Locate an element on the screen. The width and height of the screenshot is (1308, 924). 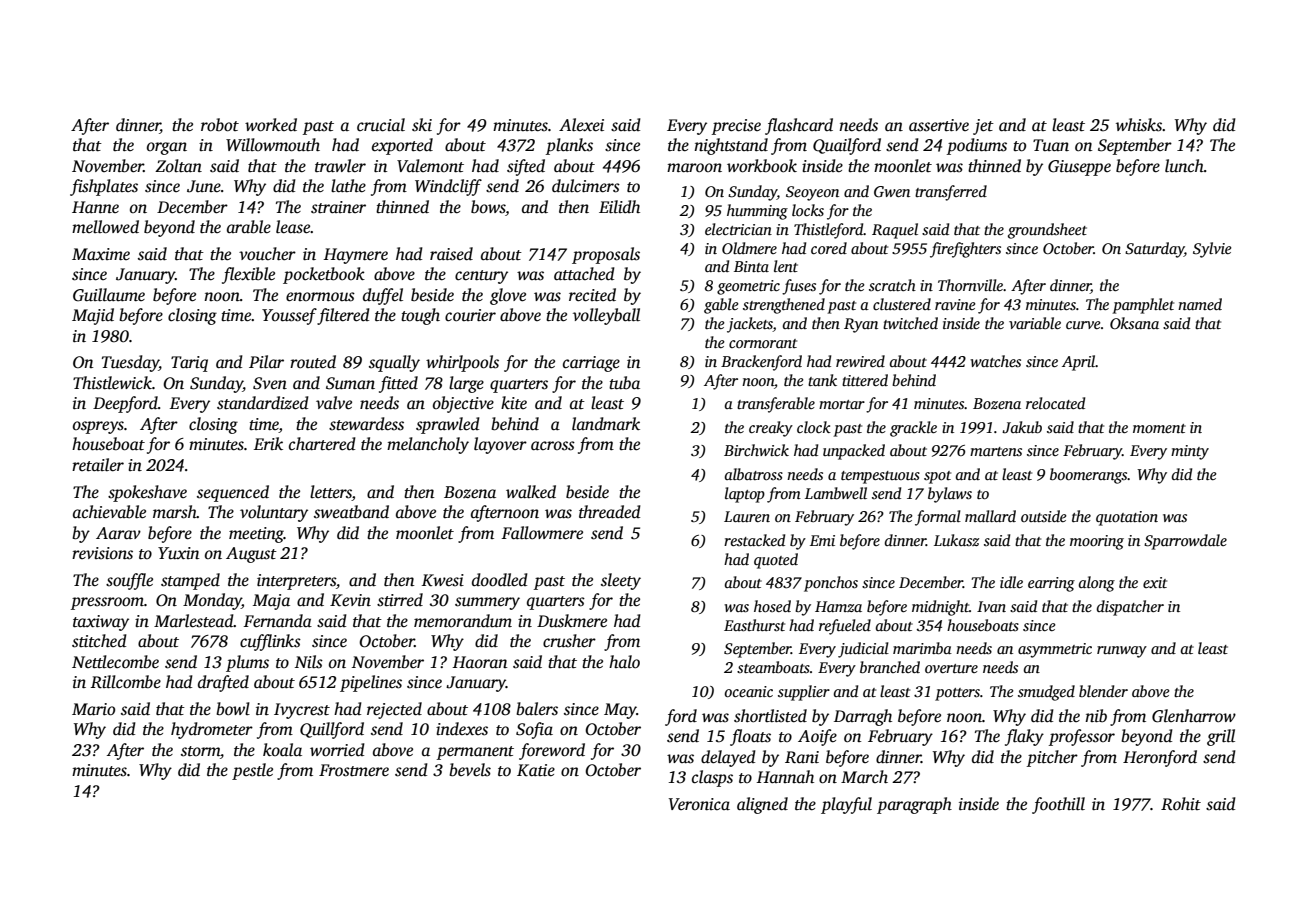
Veronica is located at coordinates (699, 804).
